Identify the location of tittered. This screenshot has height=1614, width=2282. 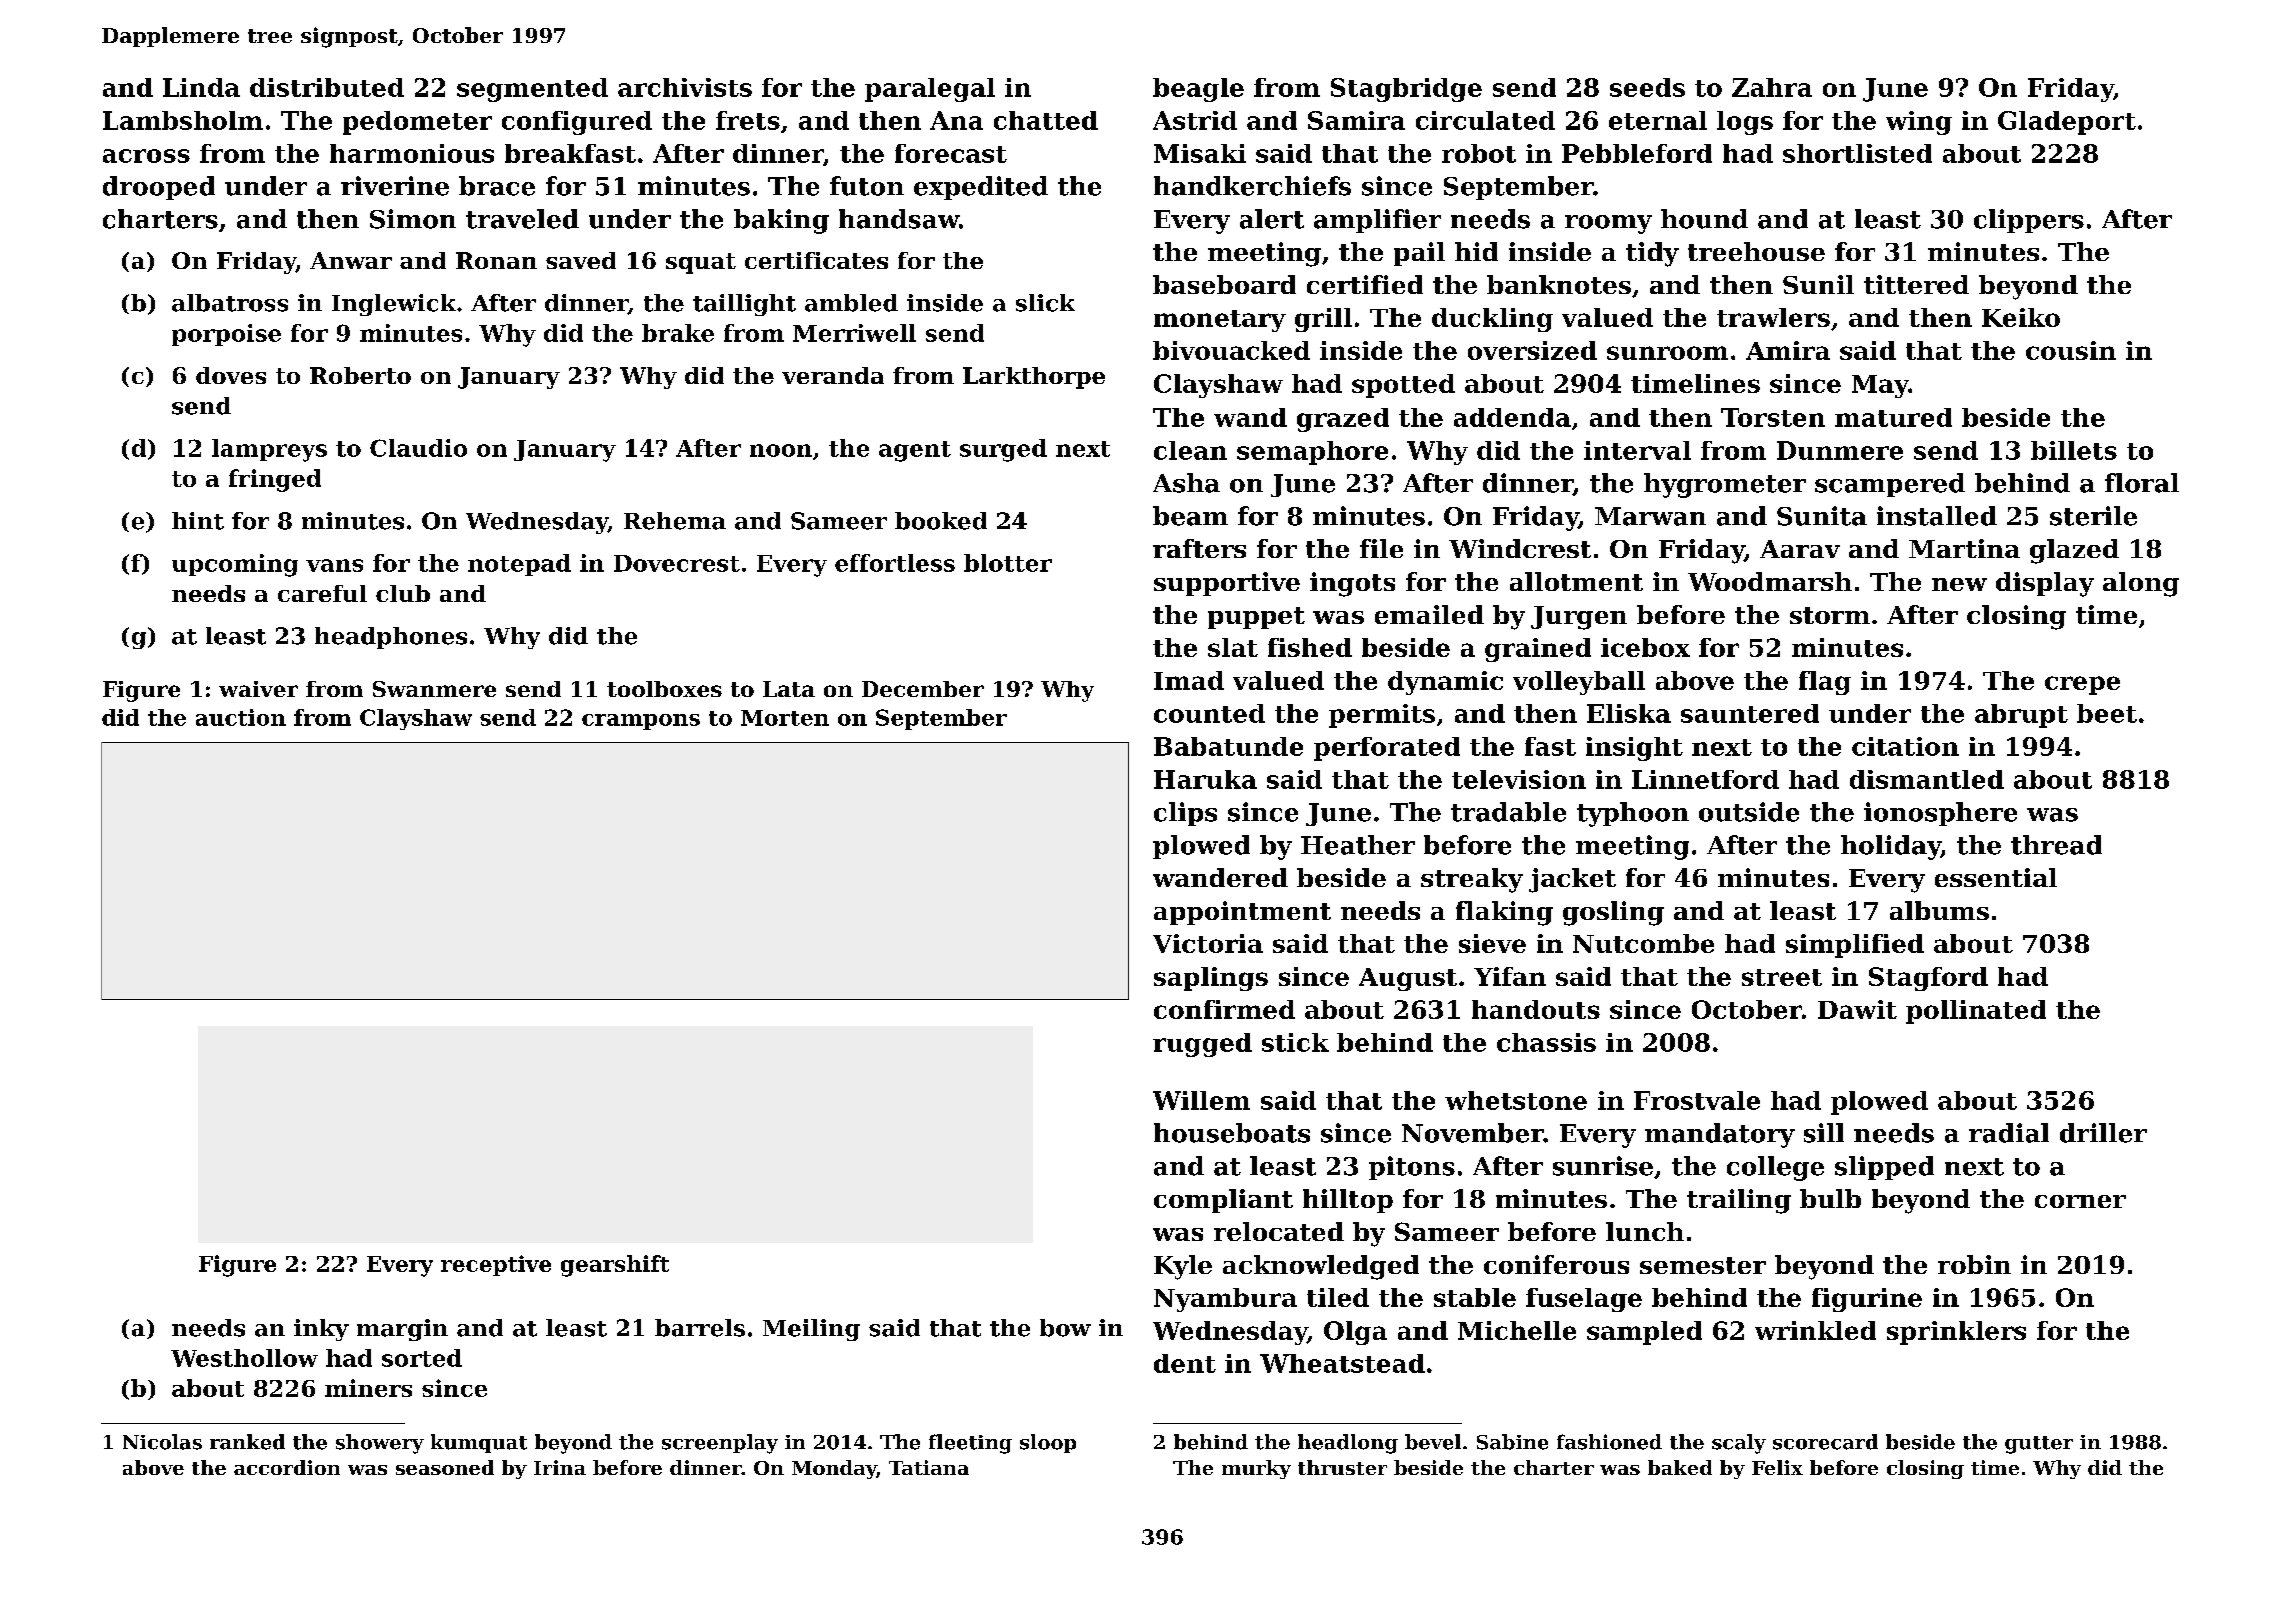
(1916, 284).
